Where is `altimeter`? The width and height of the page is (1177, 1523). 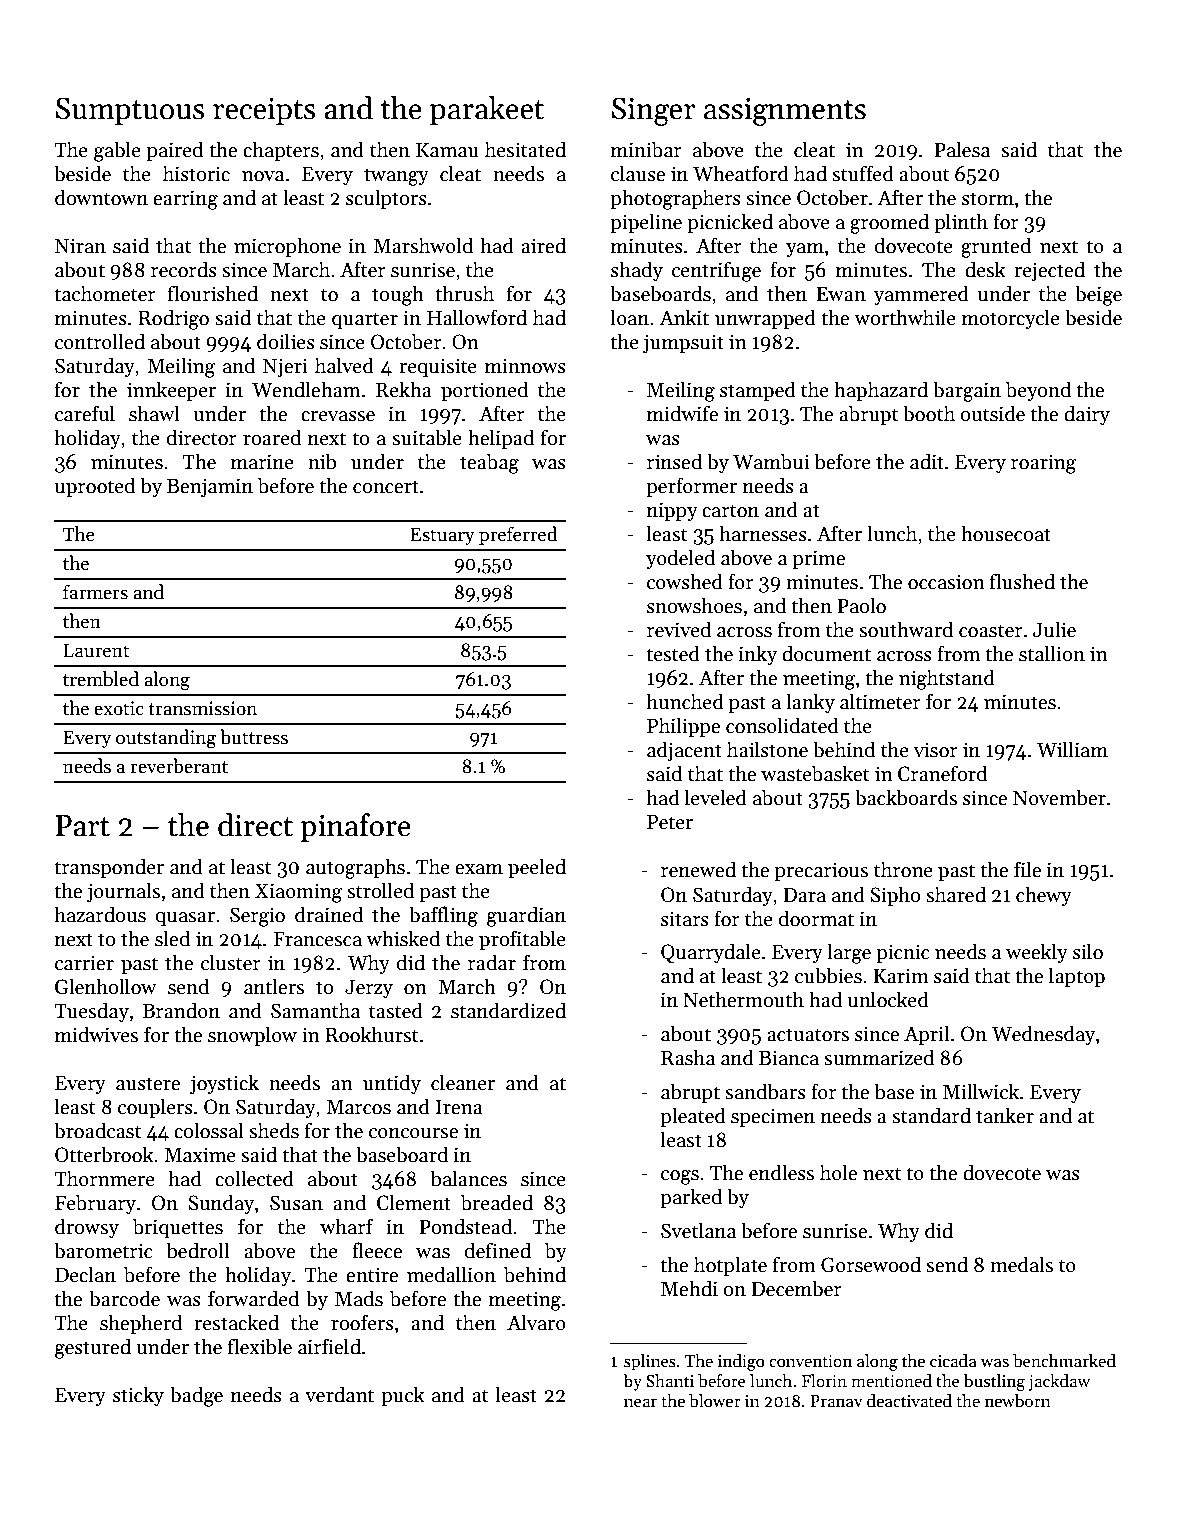
altimeter is located at coordinates (880, 701).
